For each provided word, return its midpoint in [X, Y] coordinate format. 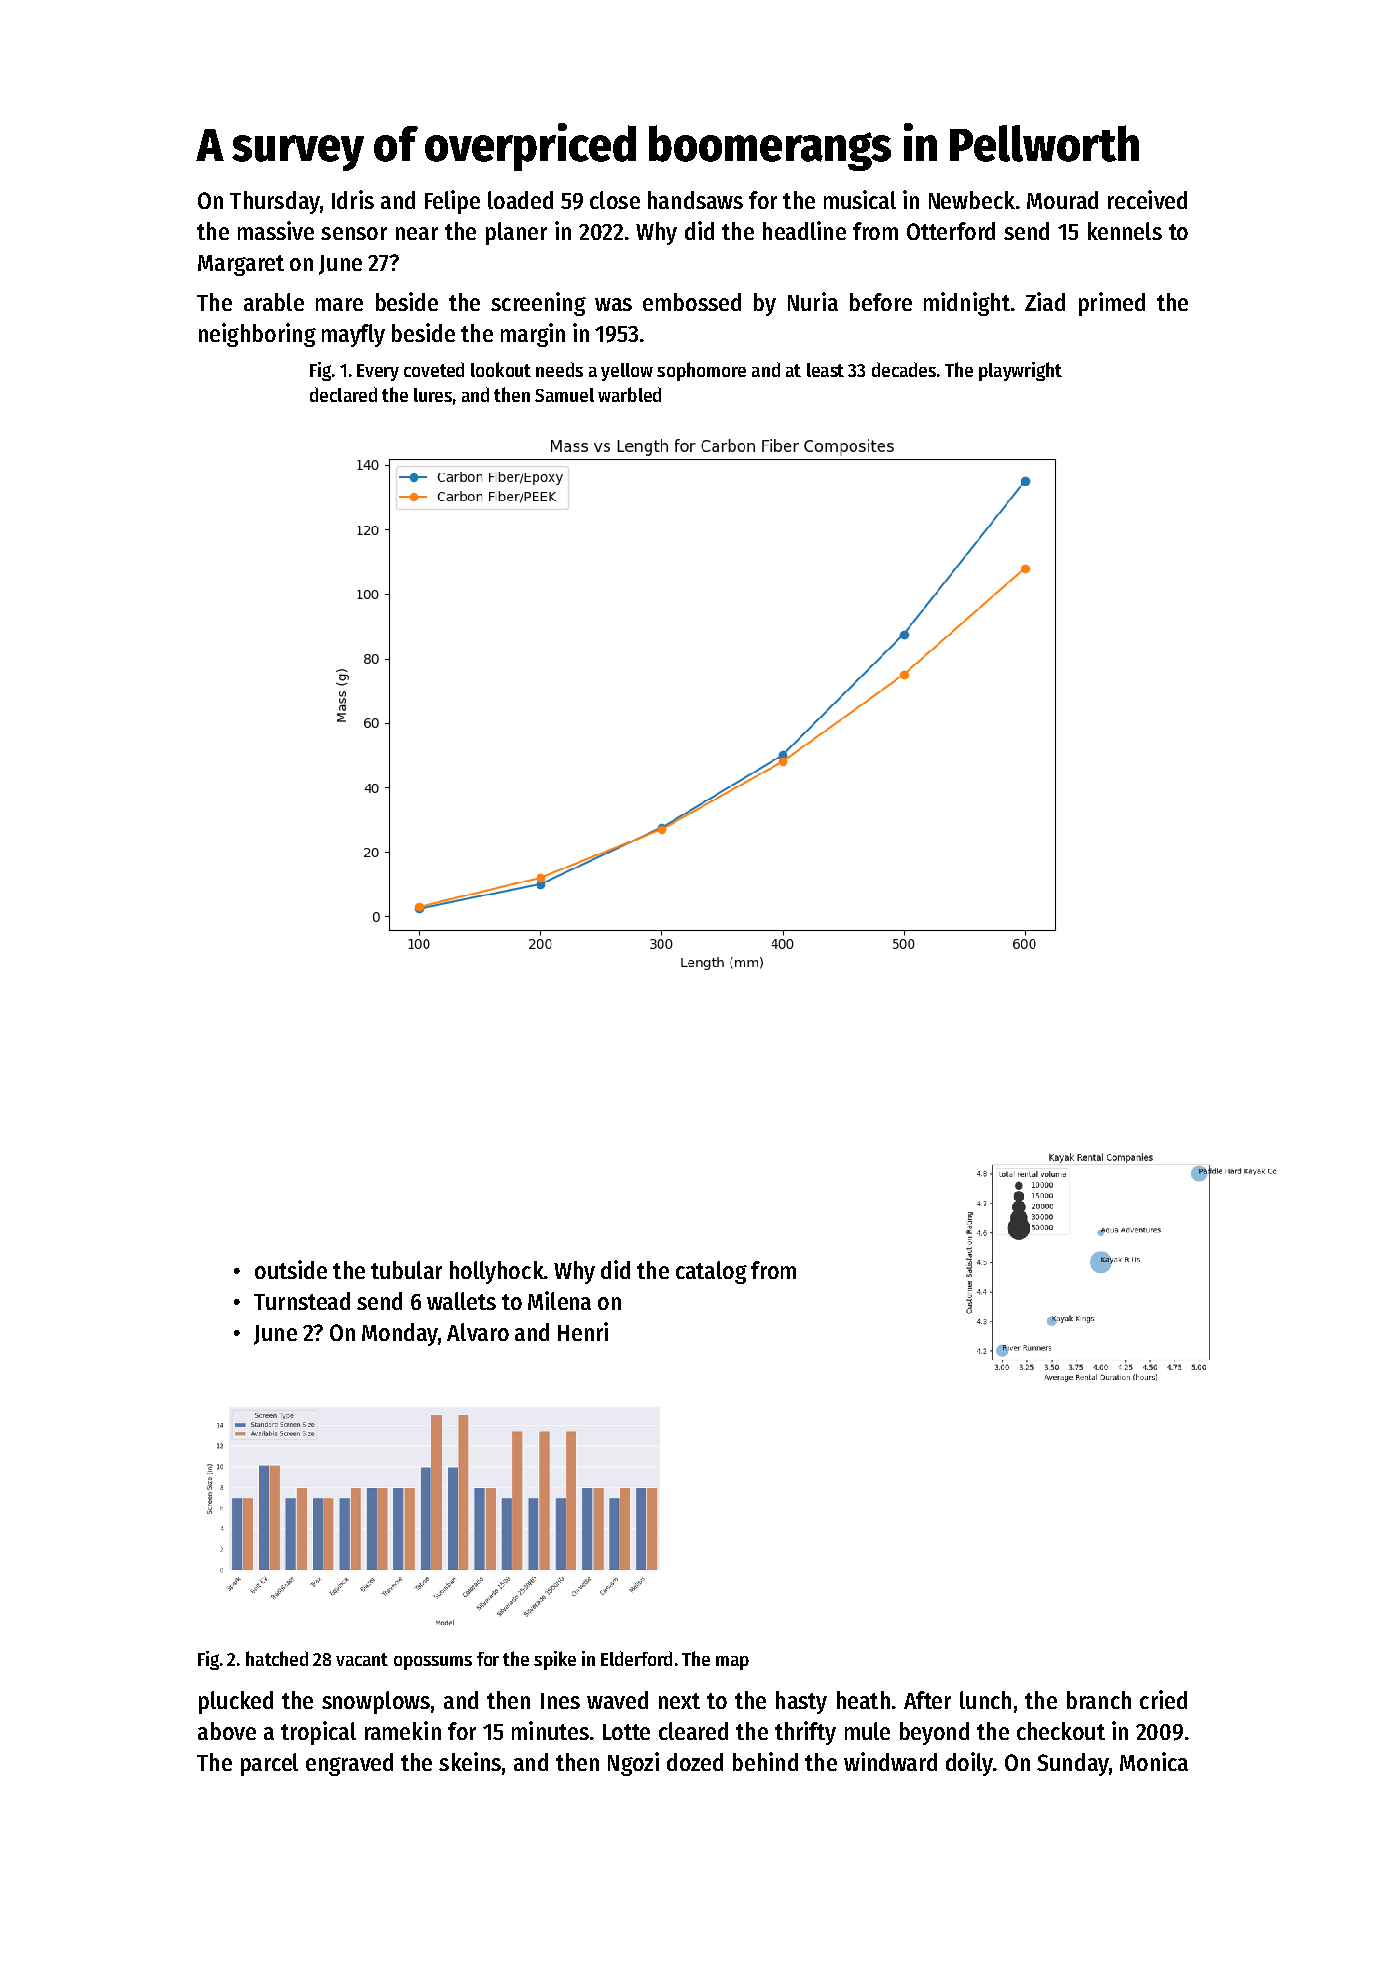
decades [904, 369]
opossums [433, 1663]
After [927, 1700]
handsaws [695, 200]
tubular [406, 1270]
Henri [583, 1331]
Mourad [1062, 200]
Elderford [636, 1658]
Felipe [452, 202]
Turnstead [302, 1301]
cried [1163, 1699]
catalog [711, 1272]
